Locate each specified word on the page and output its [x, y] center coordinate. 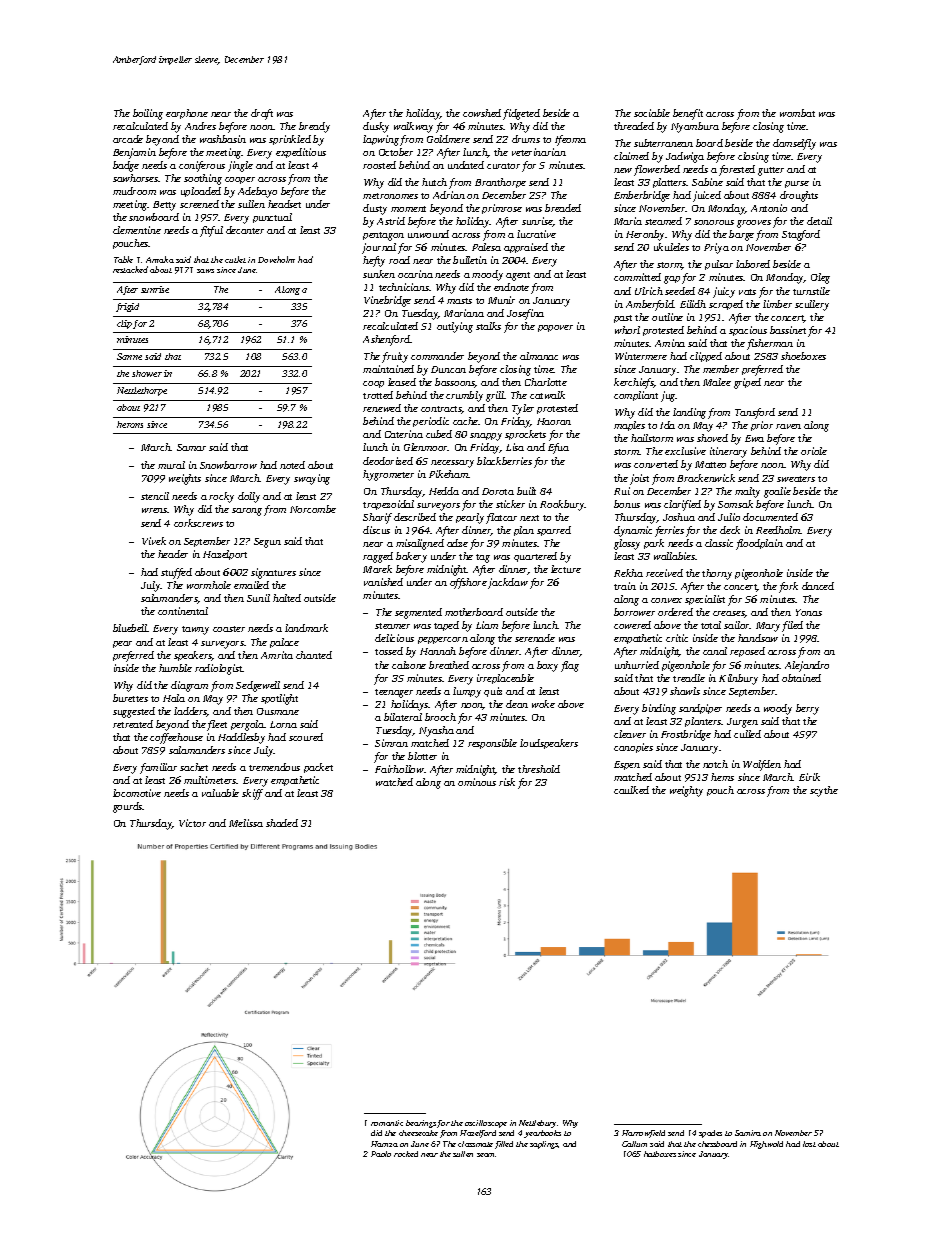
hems [722, 777]
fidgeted [521, 114]
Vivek [154, 541]
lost [809, 1144]
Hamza [384, 1144]
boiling [148, 114]
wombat [797, 113]
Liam [487, 625]
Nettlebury [538, 1124]
